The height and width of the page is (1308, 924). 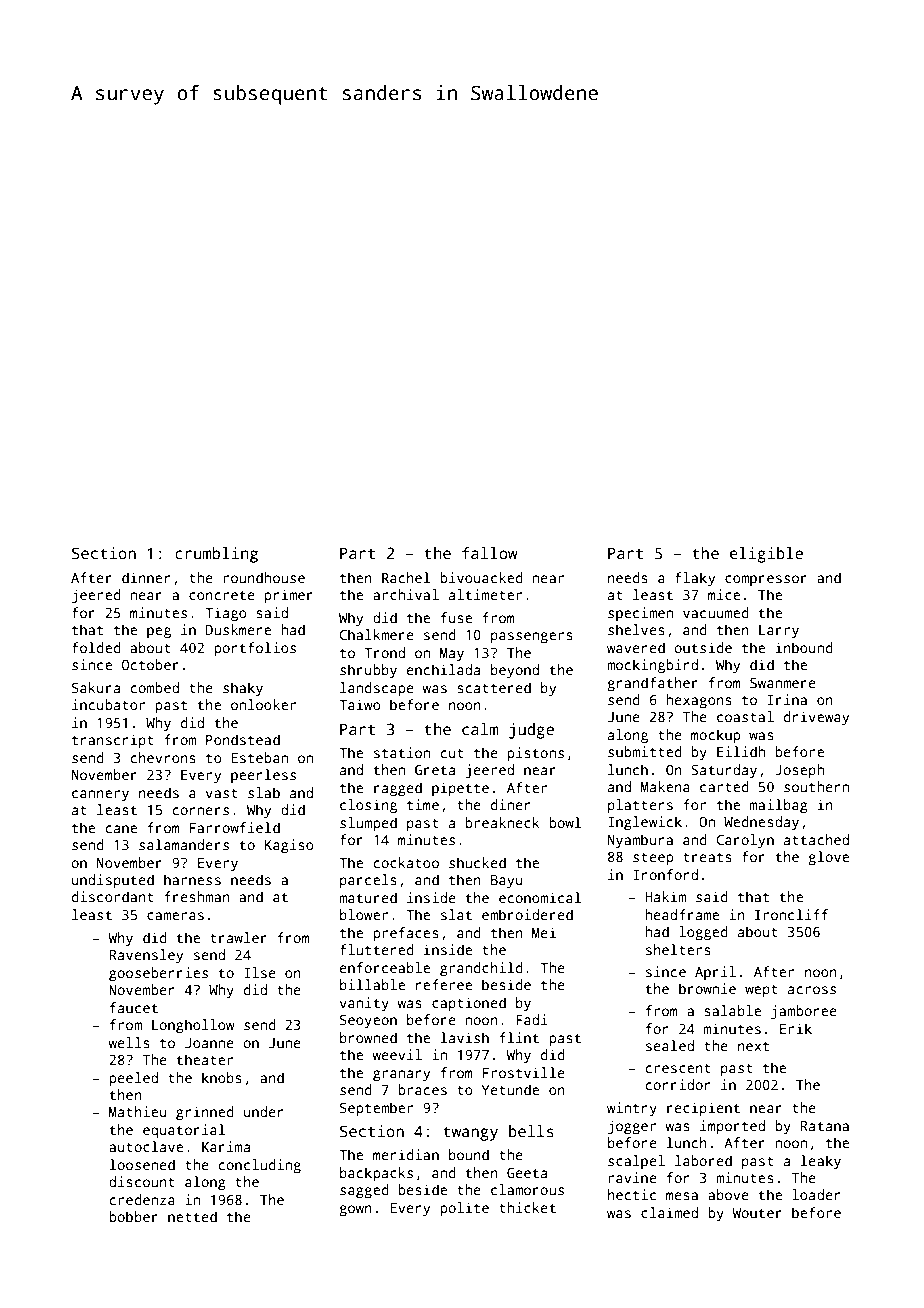 I want to click on transcript, so click(x=113, y=741).
